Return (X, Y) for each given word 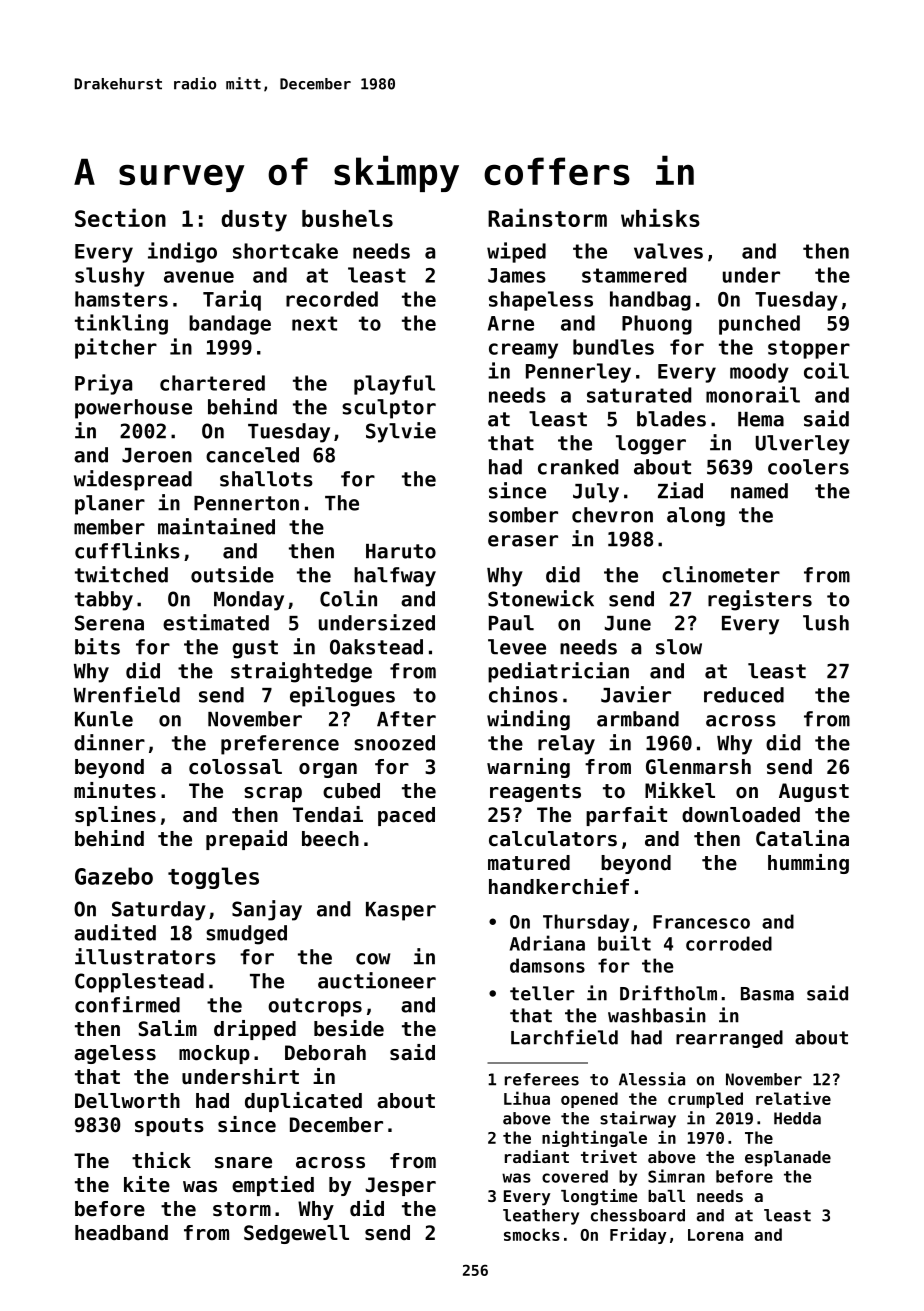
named (759, 491)
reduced (744, 695)
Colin (348, 598)
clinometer (721, 574)
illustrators (145, 956)
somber (523, 515)
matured (529, 863)
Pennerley (578, 373)
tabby (104, 601)
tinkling (121, 324)
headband (121, 1233)
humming (808, 864)
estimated (216, 622)
